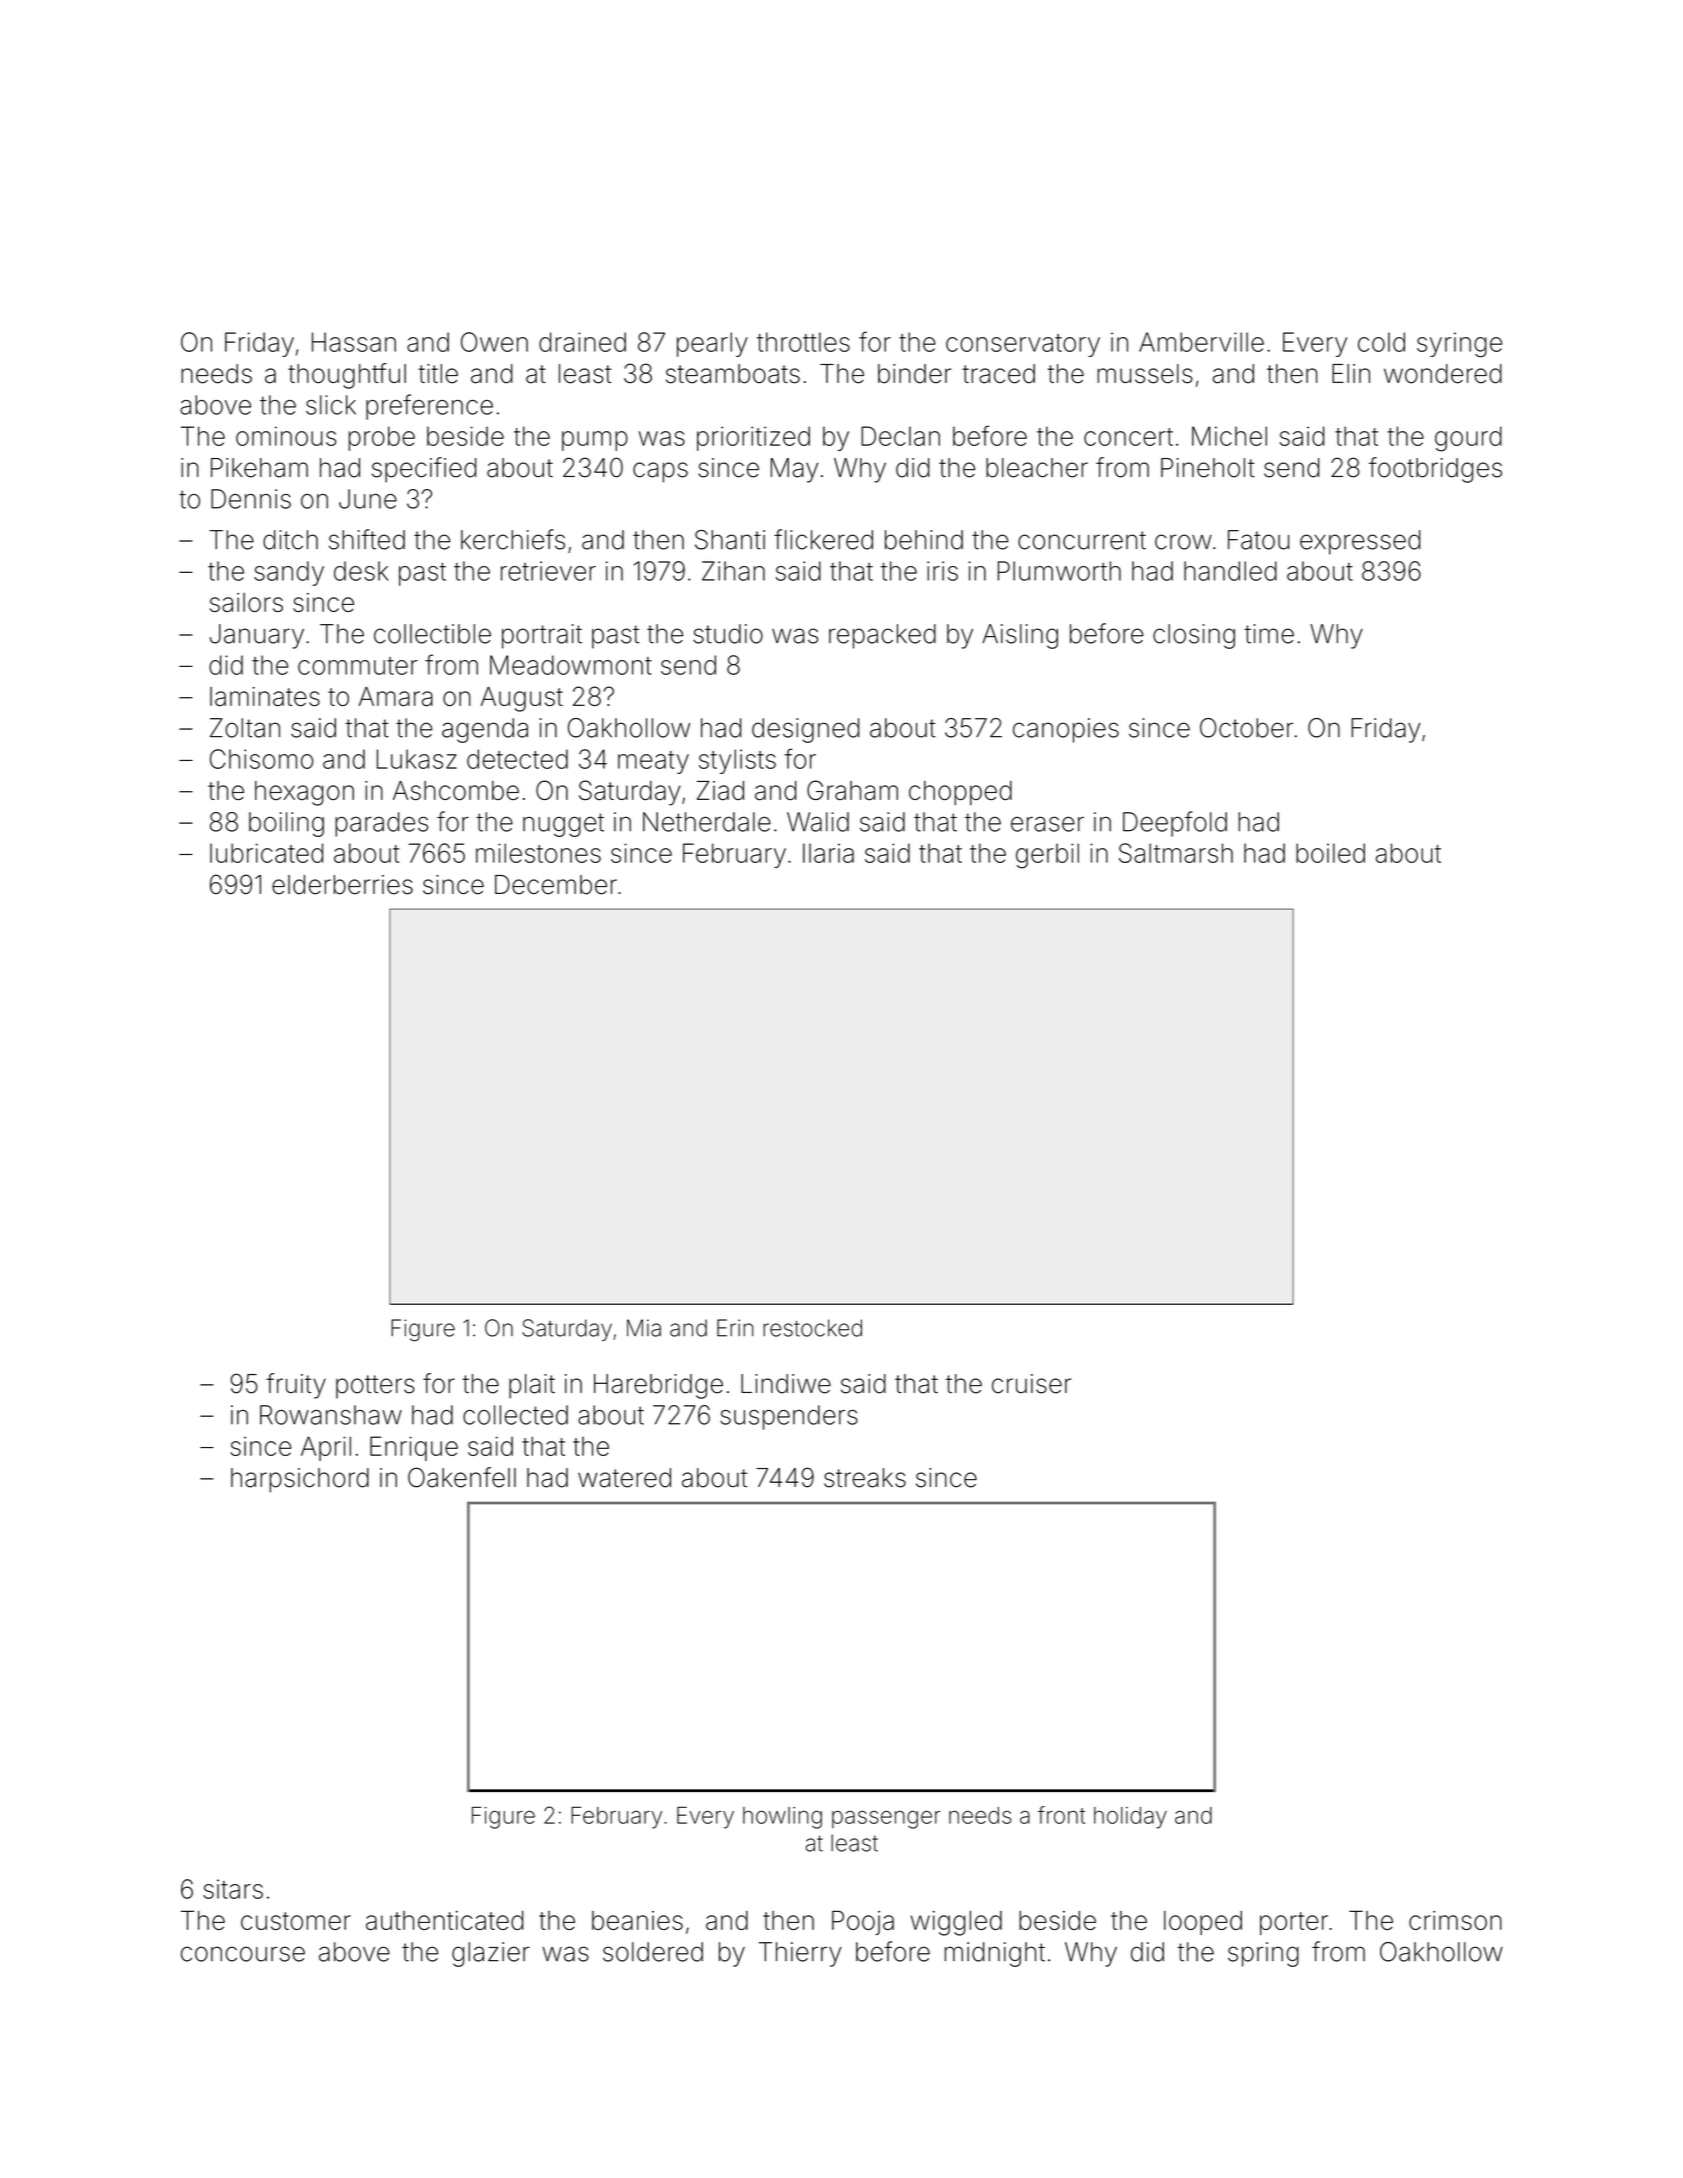 The width and height of the screenshot is (1683, 2178). Describe the element at coordinates (644, 1328) in the screenshot. I see `Mia` at that location.
